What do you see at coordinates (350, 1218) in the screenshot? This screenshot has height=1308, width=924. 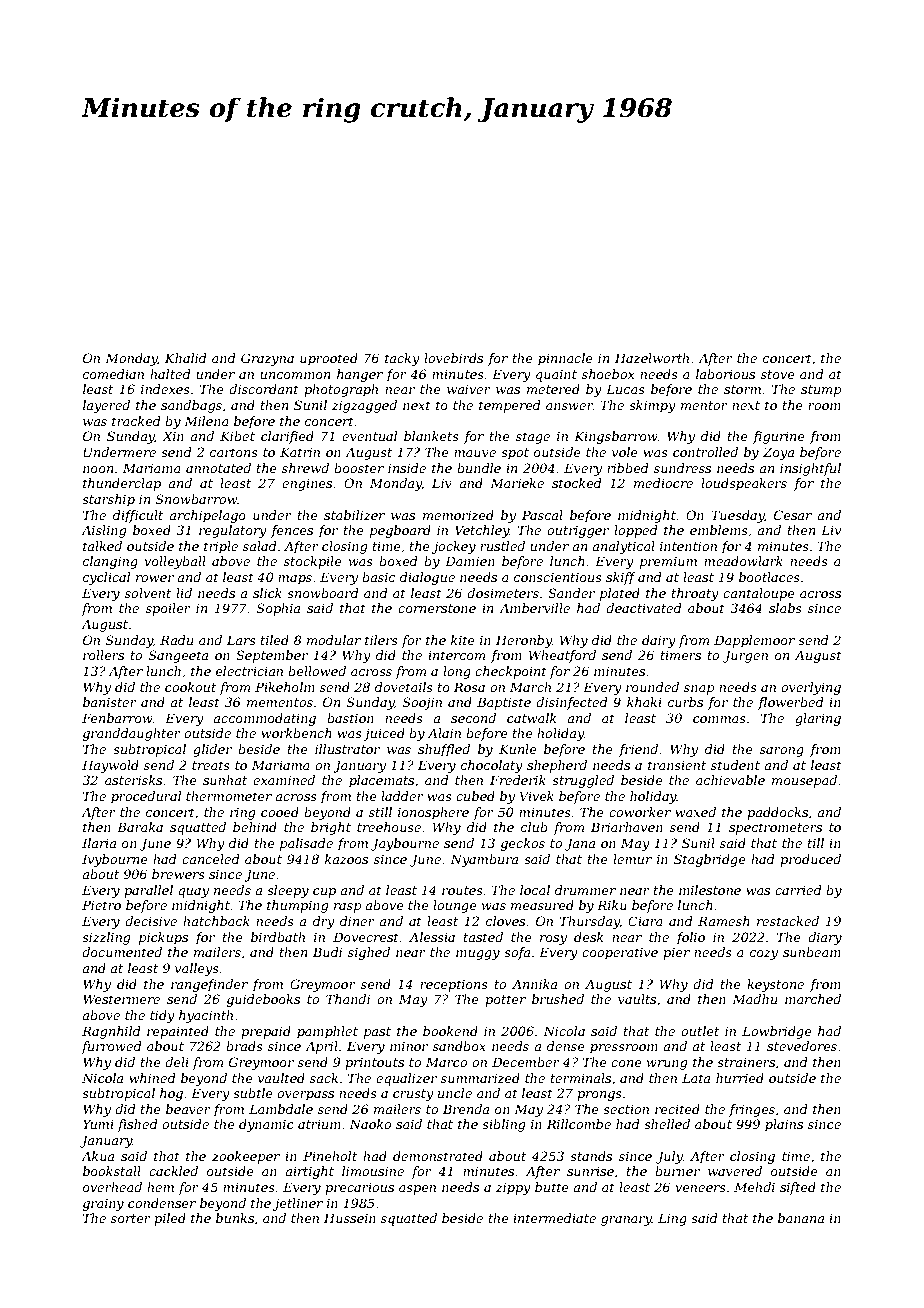 I see `Hussein` at bounding box center [350, 1218].
